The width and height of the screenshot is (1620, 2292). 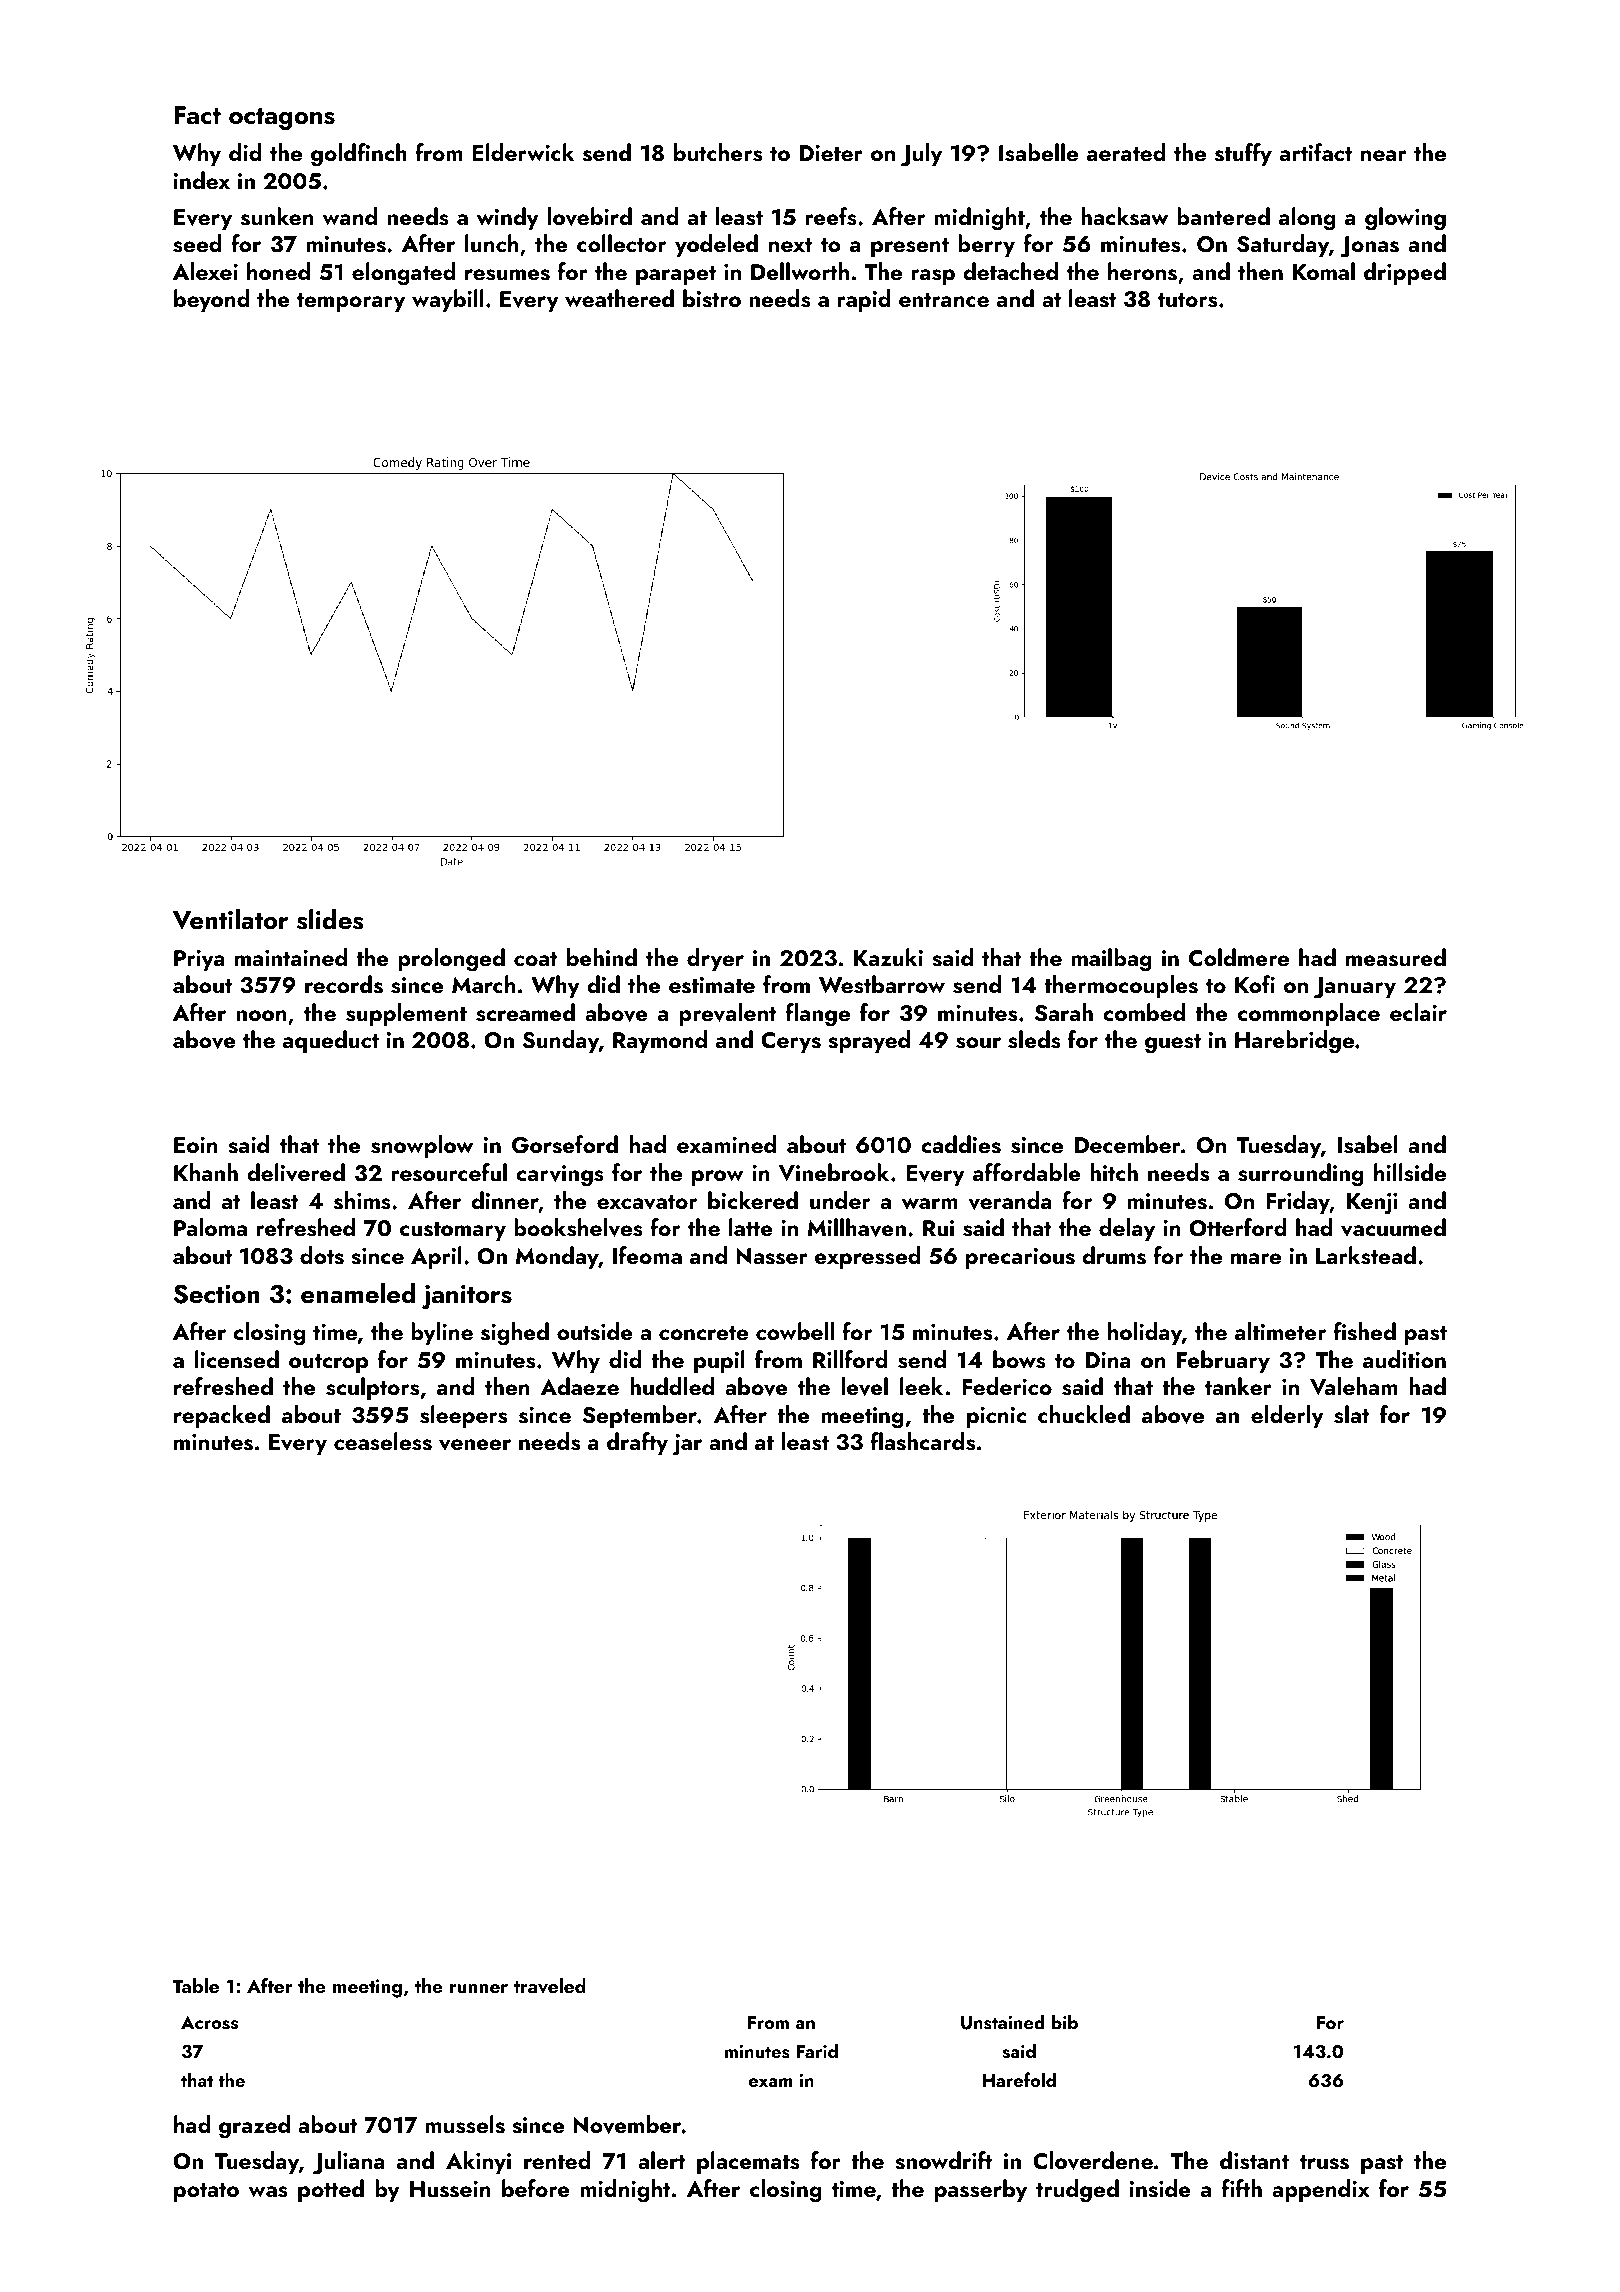 I want to click on octagons, so click(x=282, y=119).
